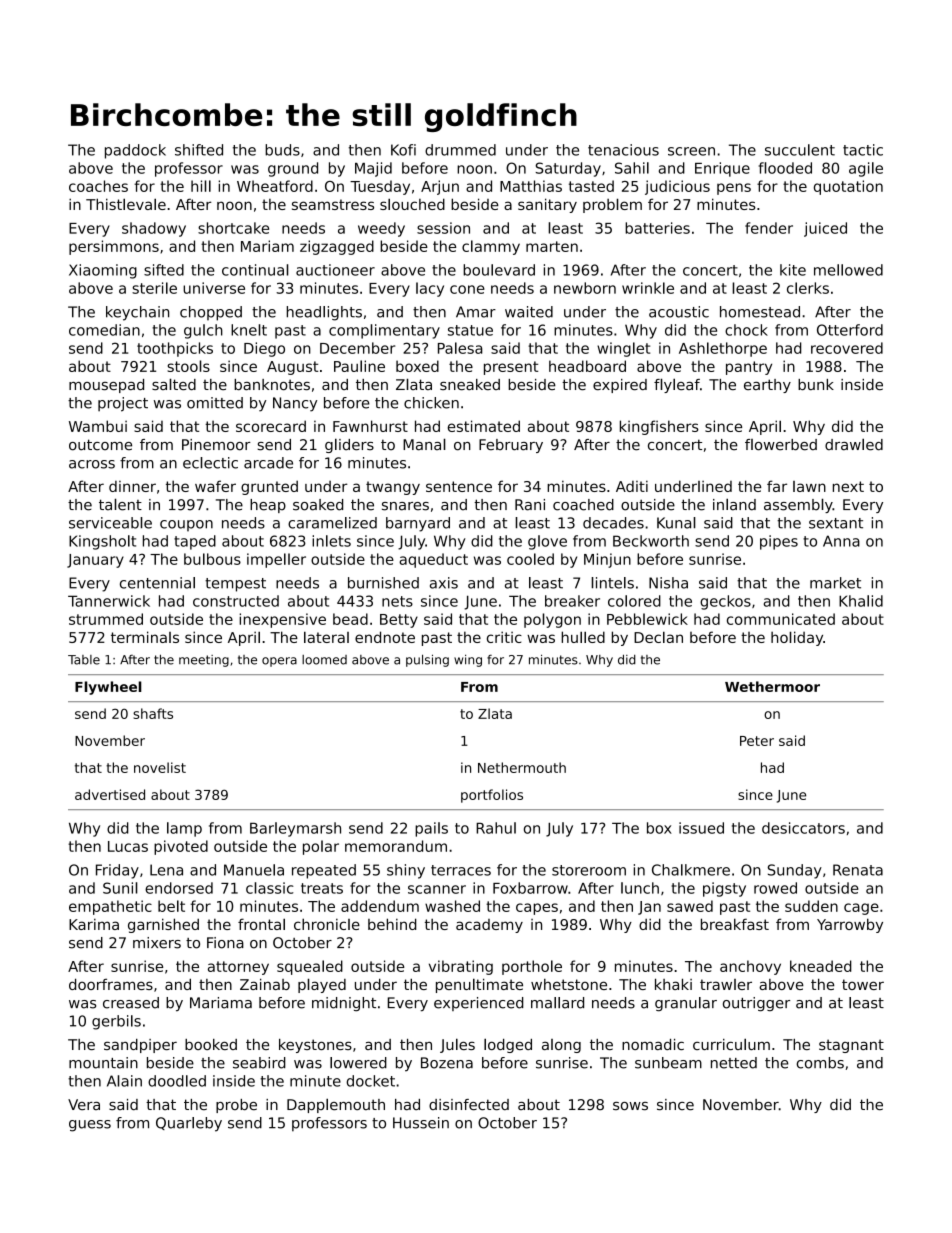 This screenshot has height=1233, width=952. Describe the element at coordinates (850, 330) in the screenshot. I see `Otterford` at that location.
